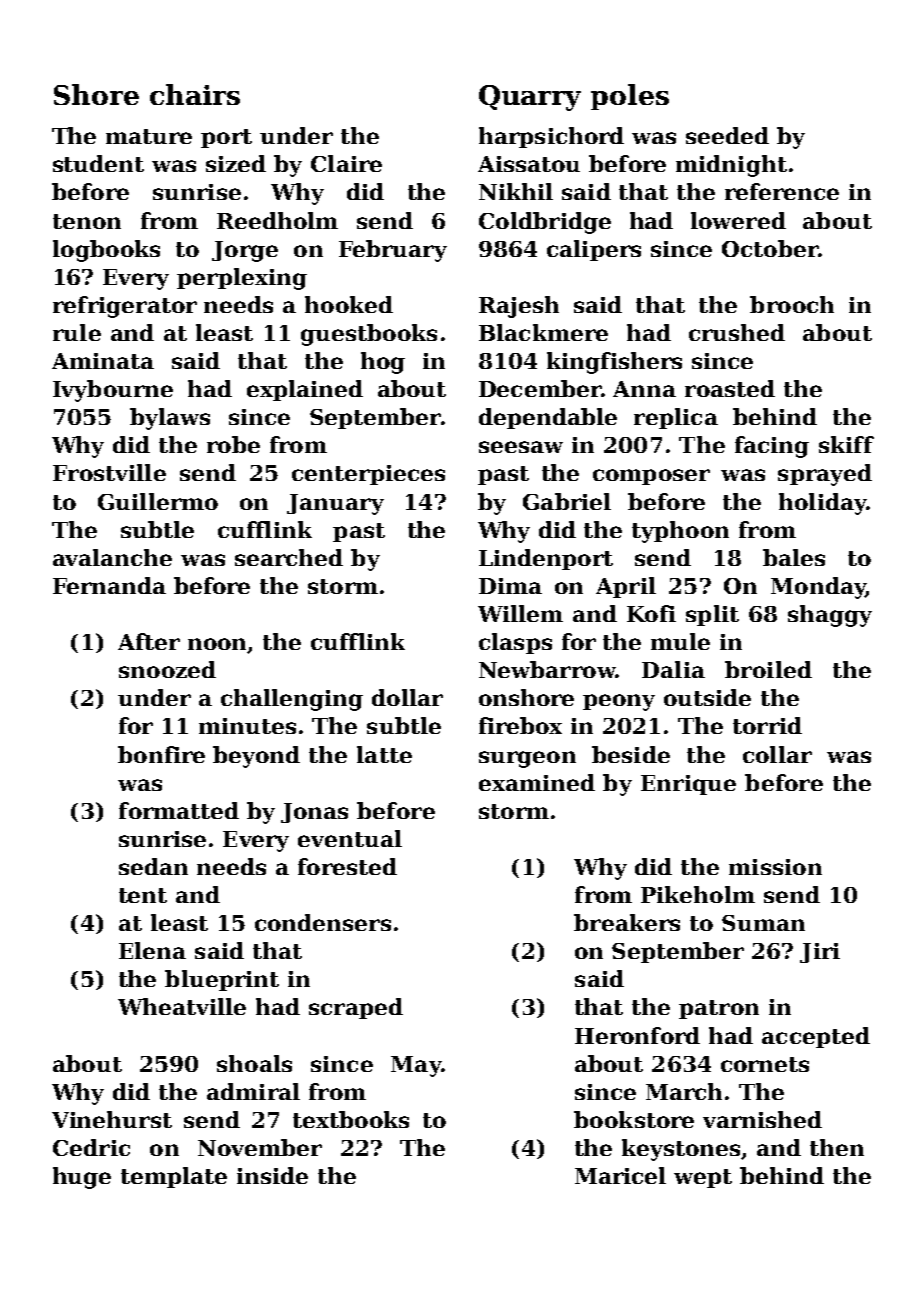 The image size is (924, 1314). Describe the element at coordinates (626, 587) in the document. I see `April` at that location.
